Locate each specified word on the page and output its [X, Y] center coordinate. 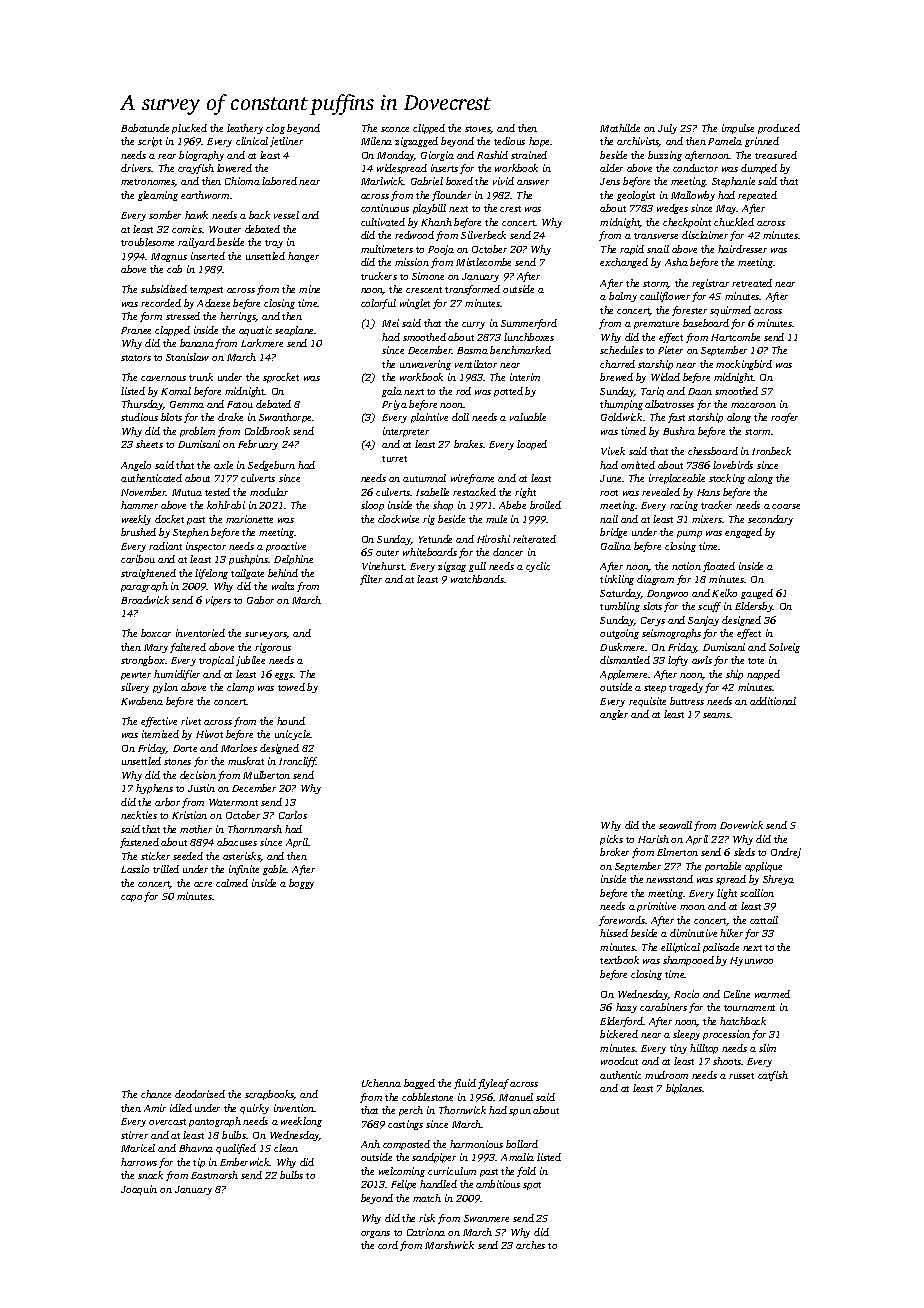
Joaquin [139, 1190]
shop [443, 506]
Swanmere [486, 1218]
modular [269, 492]
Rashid [492, 155]
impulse [738, 129]
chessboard [713, 451]
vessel [286, 215]
